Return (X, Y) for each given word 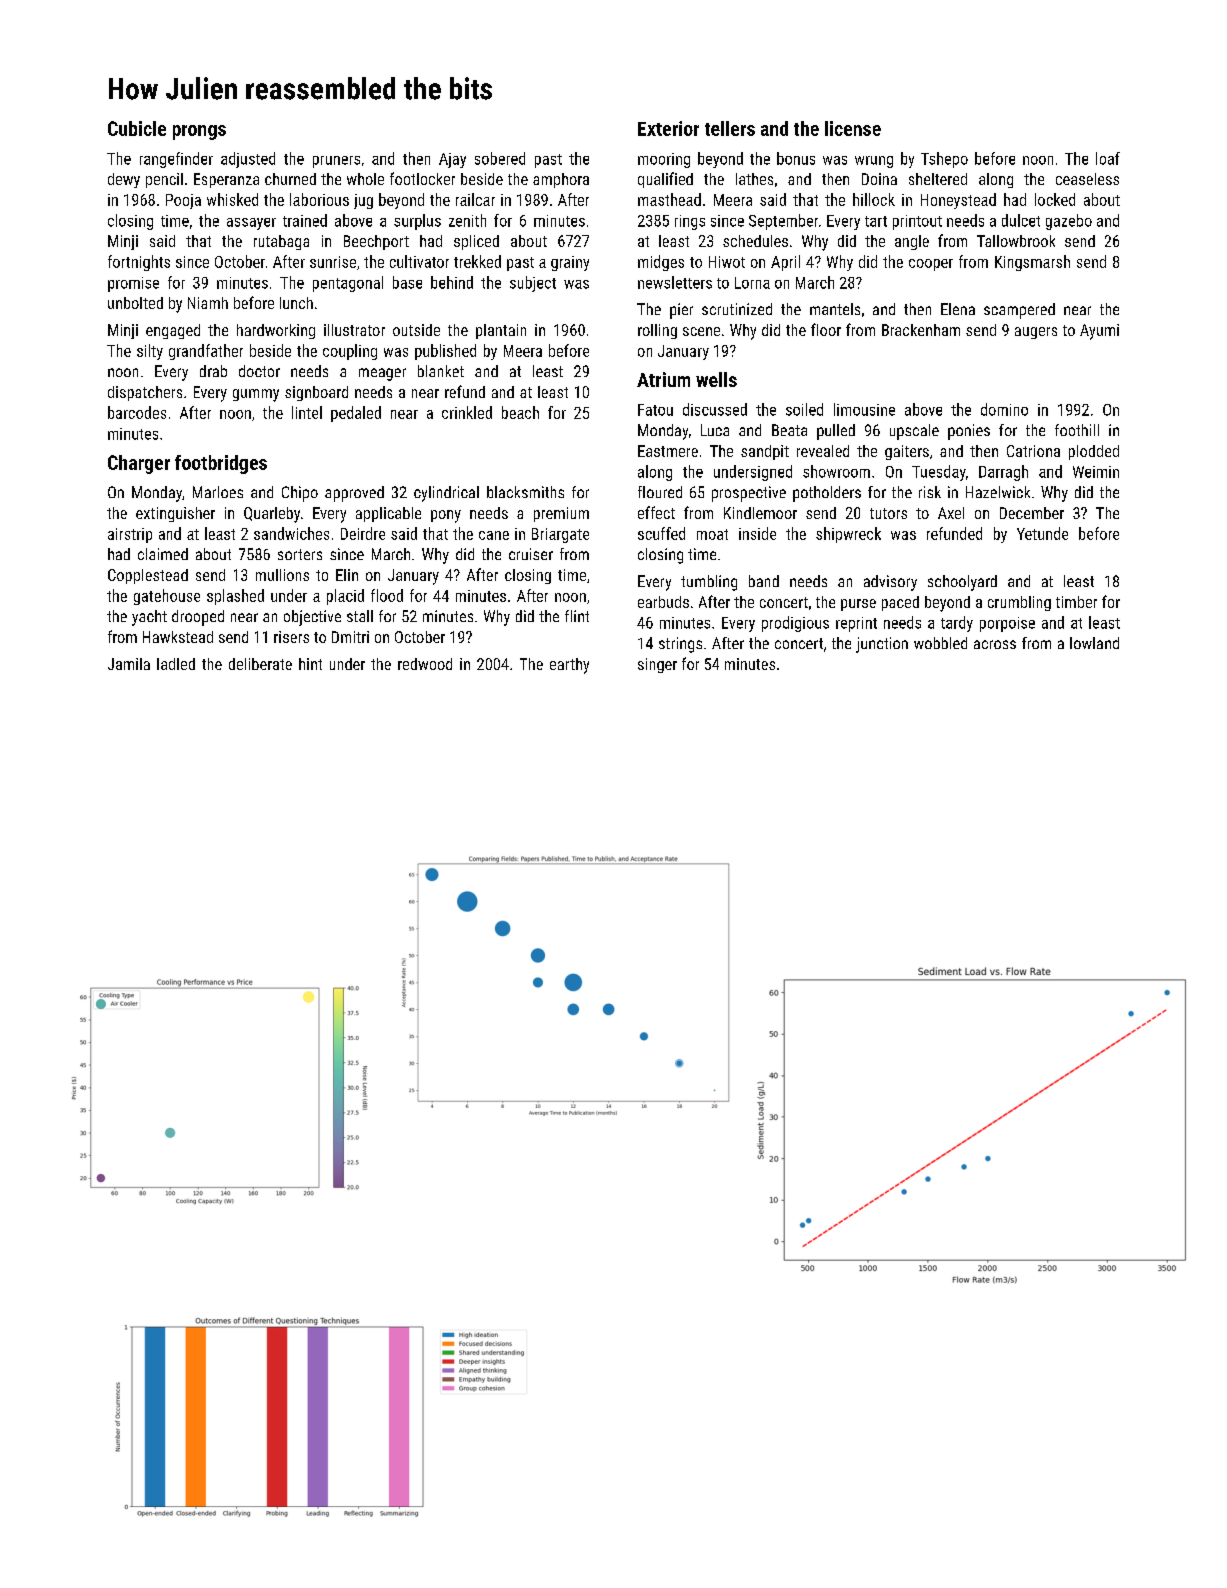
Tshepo (944, 160)
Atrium (663, 379)
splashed (235, 597)
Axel (951, 513)
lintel (307, 412)
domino (1004, 409)
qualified (665, 180)
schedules (755, 241)
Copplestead (148, 576)
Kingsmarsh (1032, 263)
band (764, 581)
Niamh (208, 303)
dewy (124, 180)
